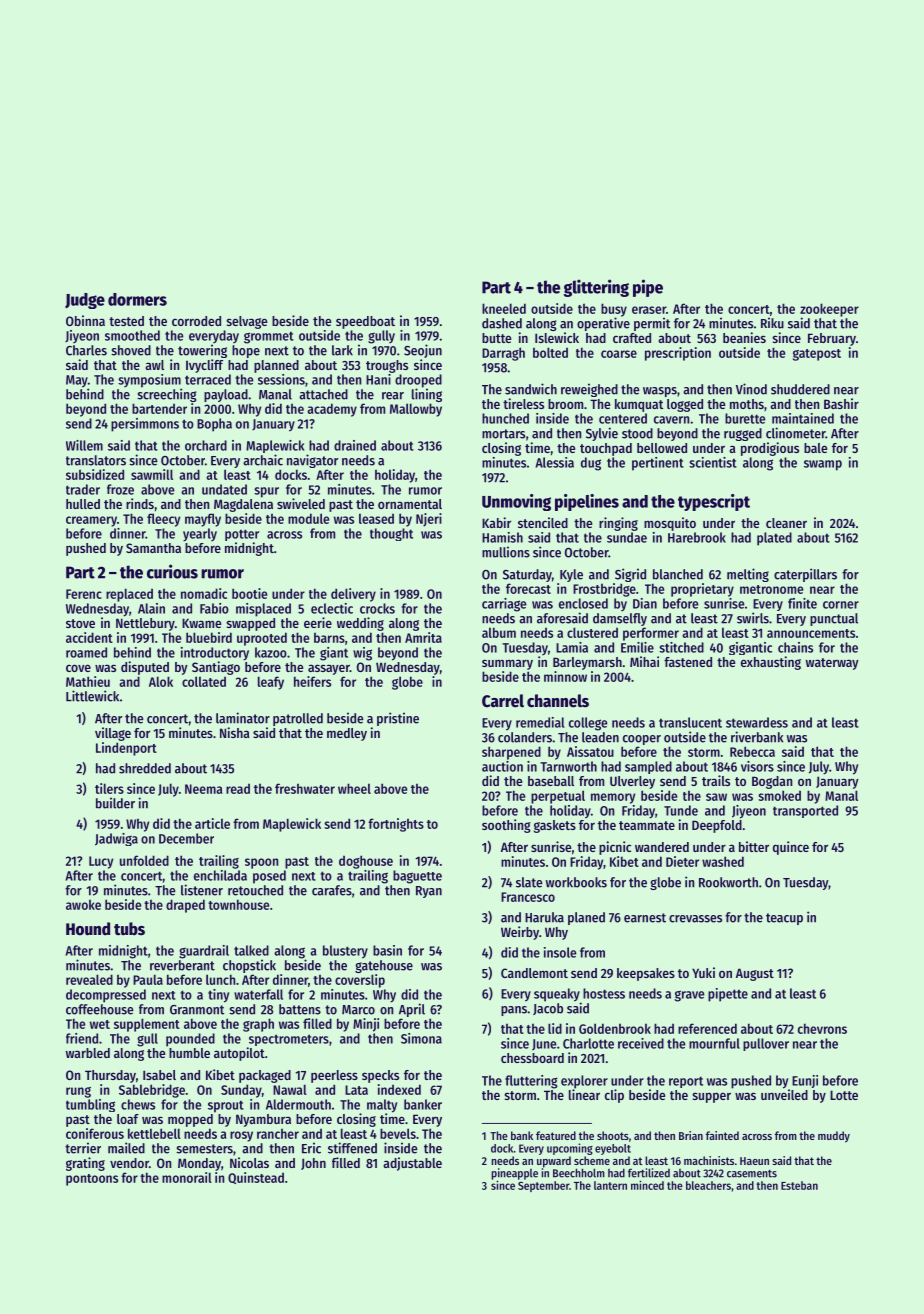  What do you see at coordinates (145, 425) in the screenshot?
I see `persimmons` at bounding box center [145, 425].
